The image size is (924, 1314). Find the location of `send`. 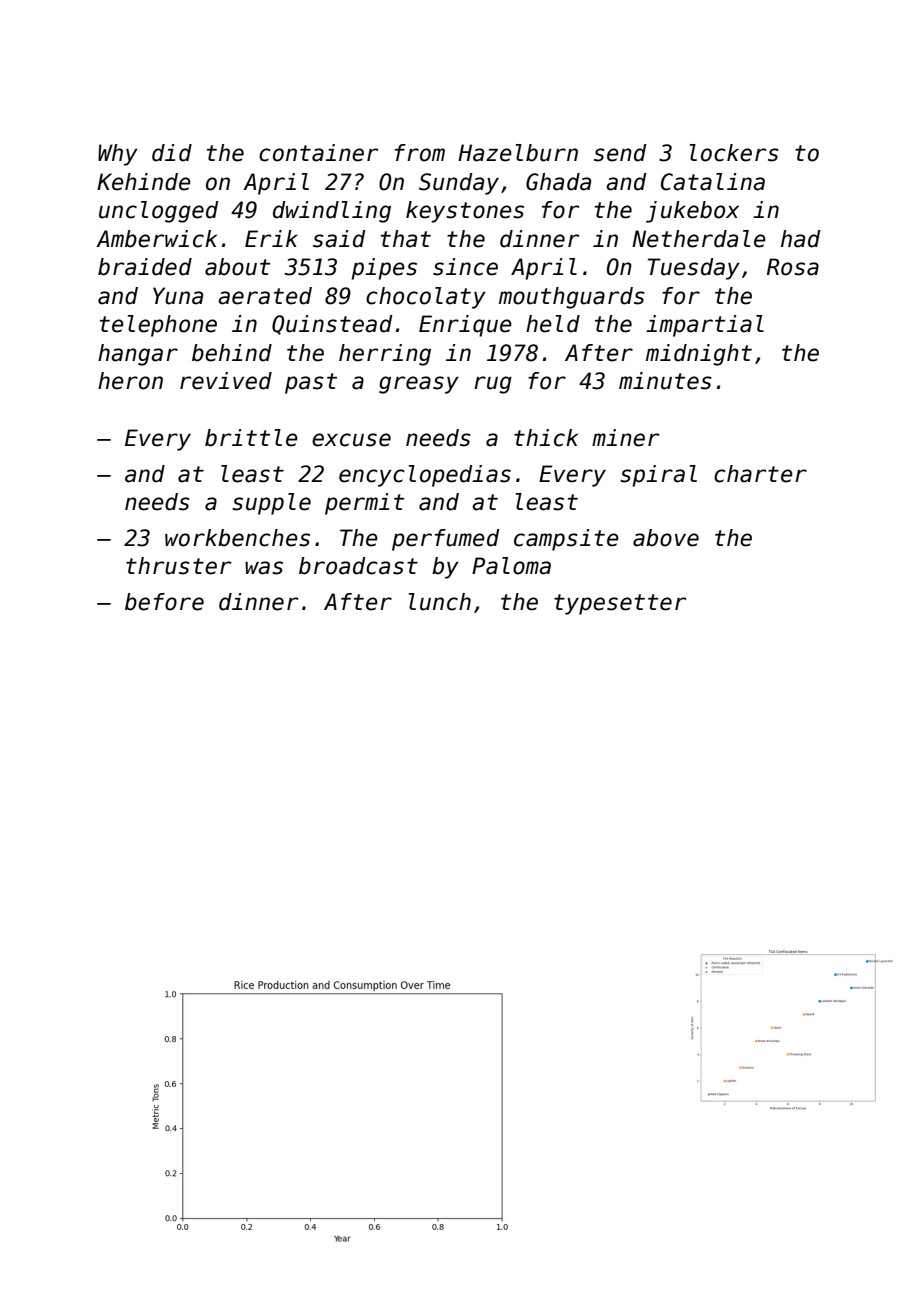

send is located at coordinates (620, 153).
